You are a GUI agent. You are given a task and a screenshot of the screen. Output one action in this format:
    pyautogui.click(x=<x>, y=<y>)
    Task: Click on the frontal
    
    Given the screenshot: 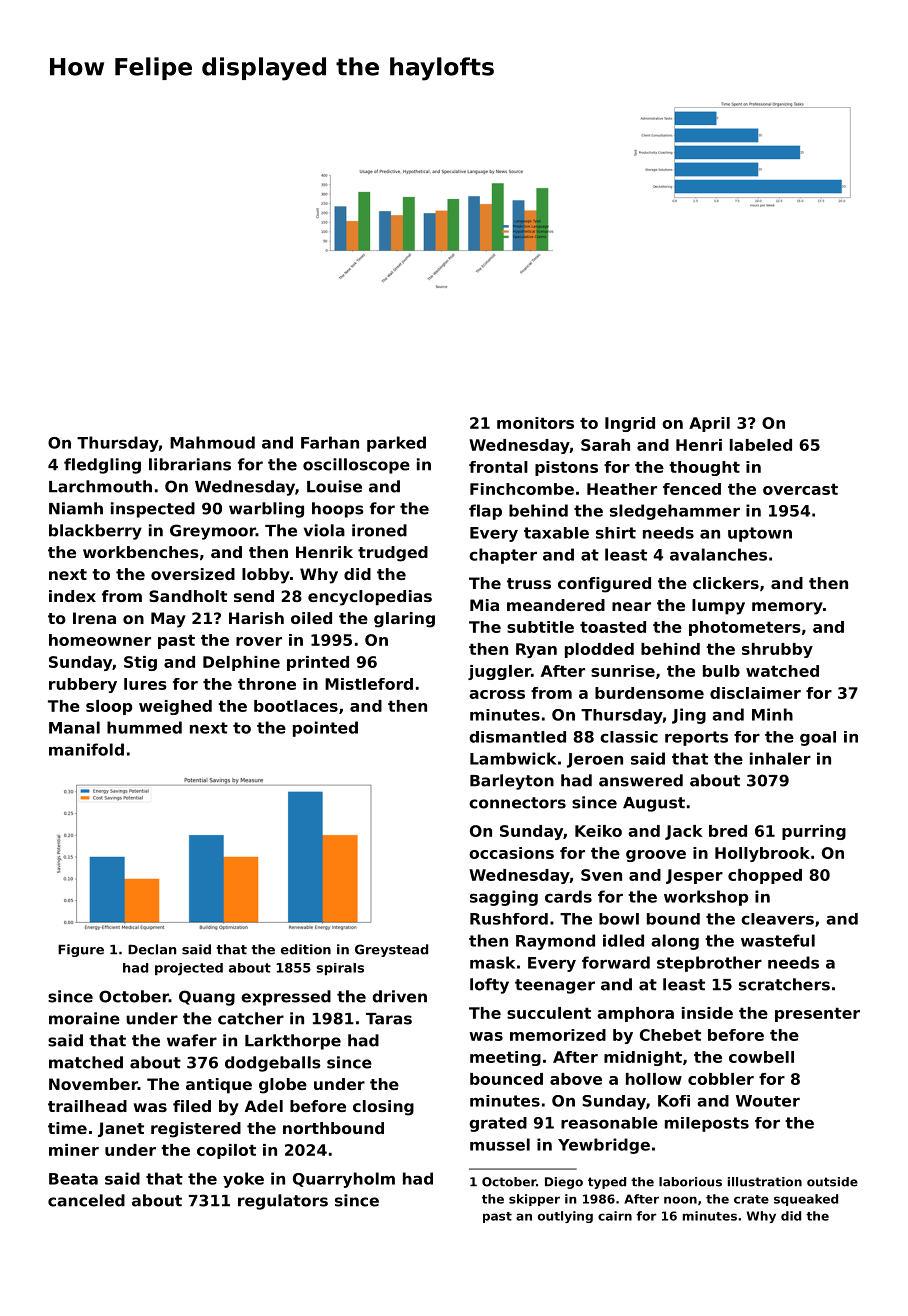 What is the action you would take?
    pyautogui.click(x=498, y=467)
